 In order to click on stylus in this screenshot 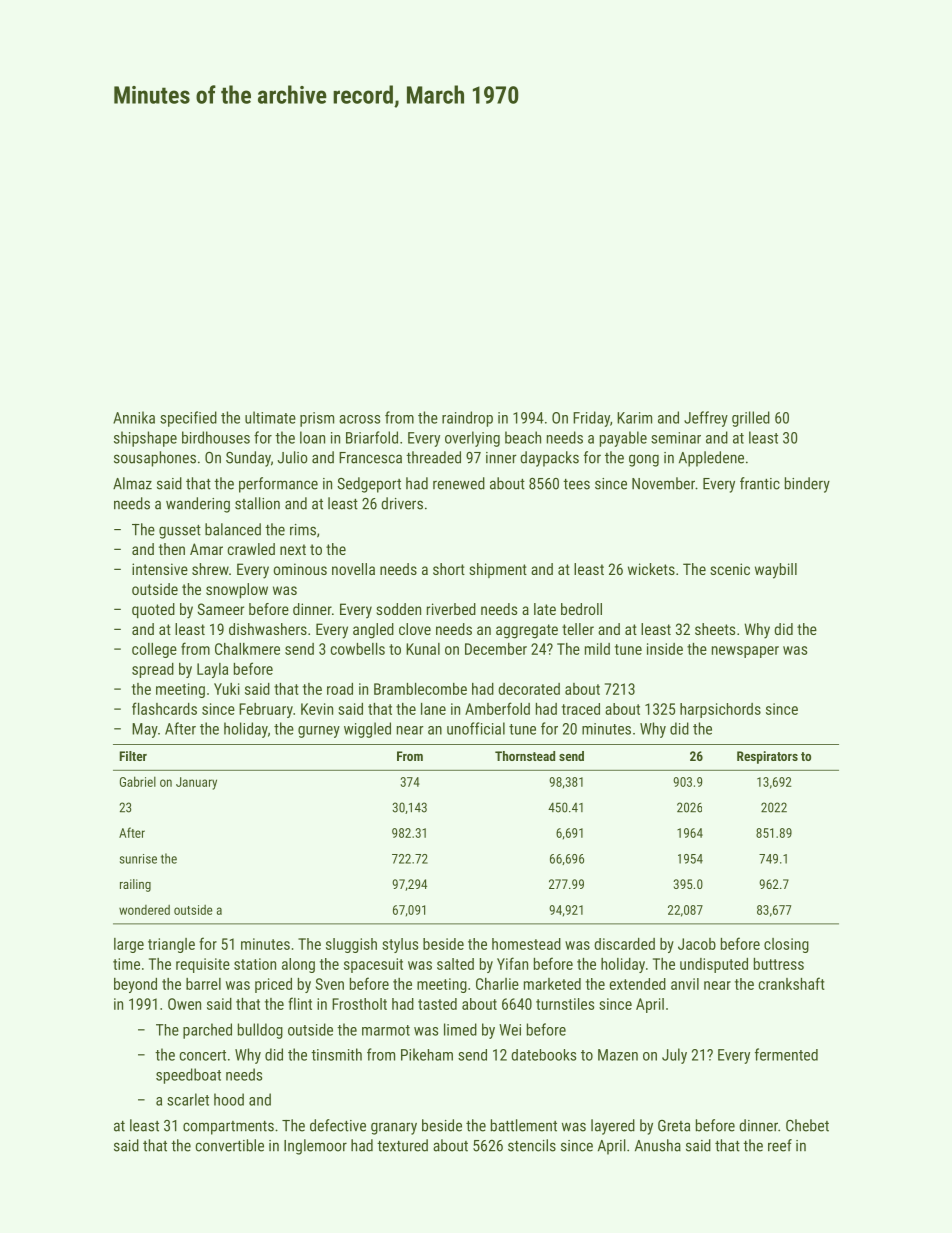, I will do `click(400, 945)`.
